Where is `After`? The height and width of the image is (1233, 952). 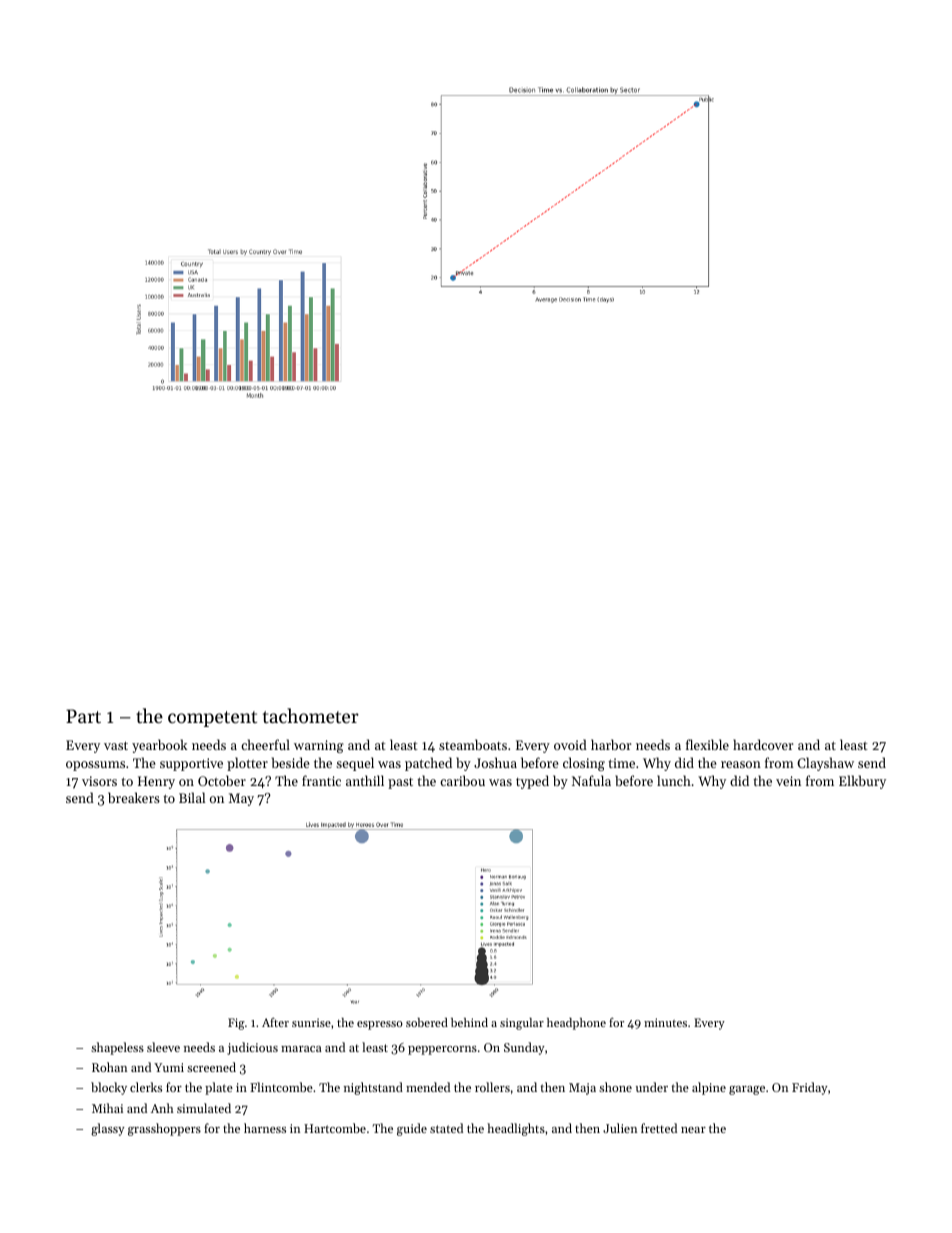
After is located at coordinates (275, 1022).
